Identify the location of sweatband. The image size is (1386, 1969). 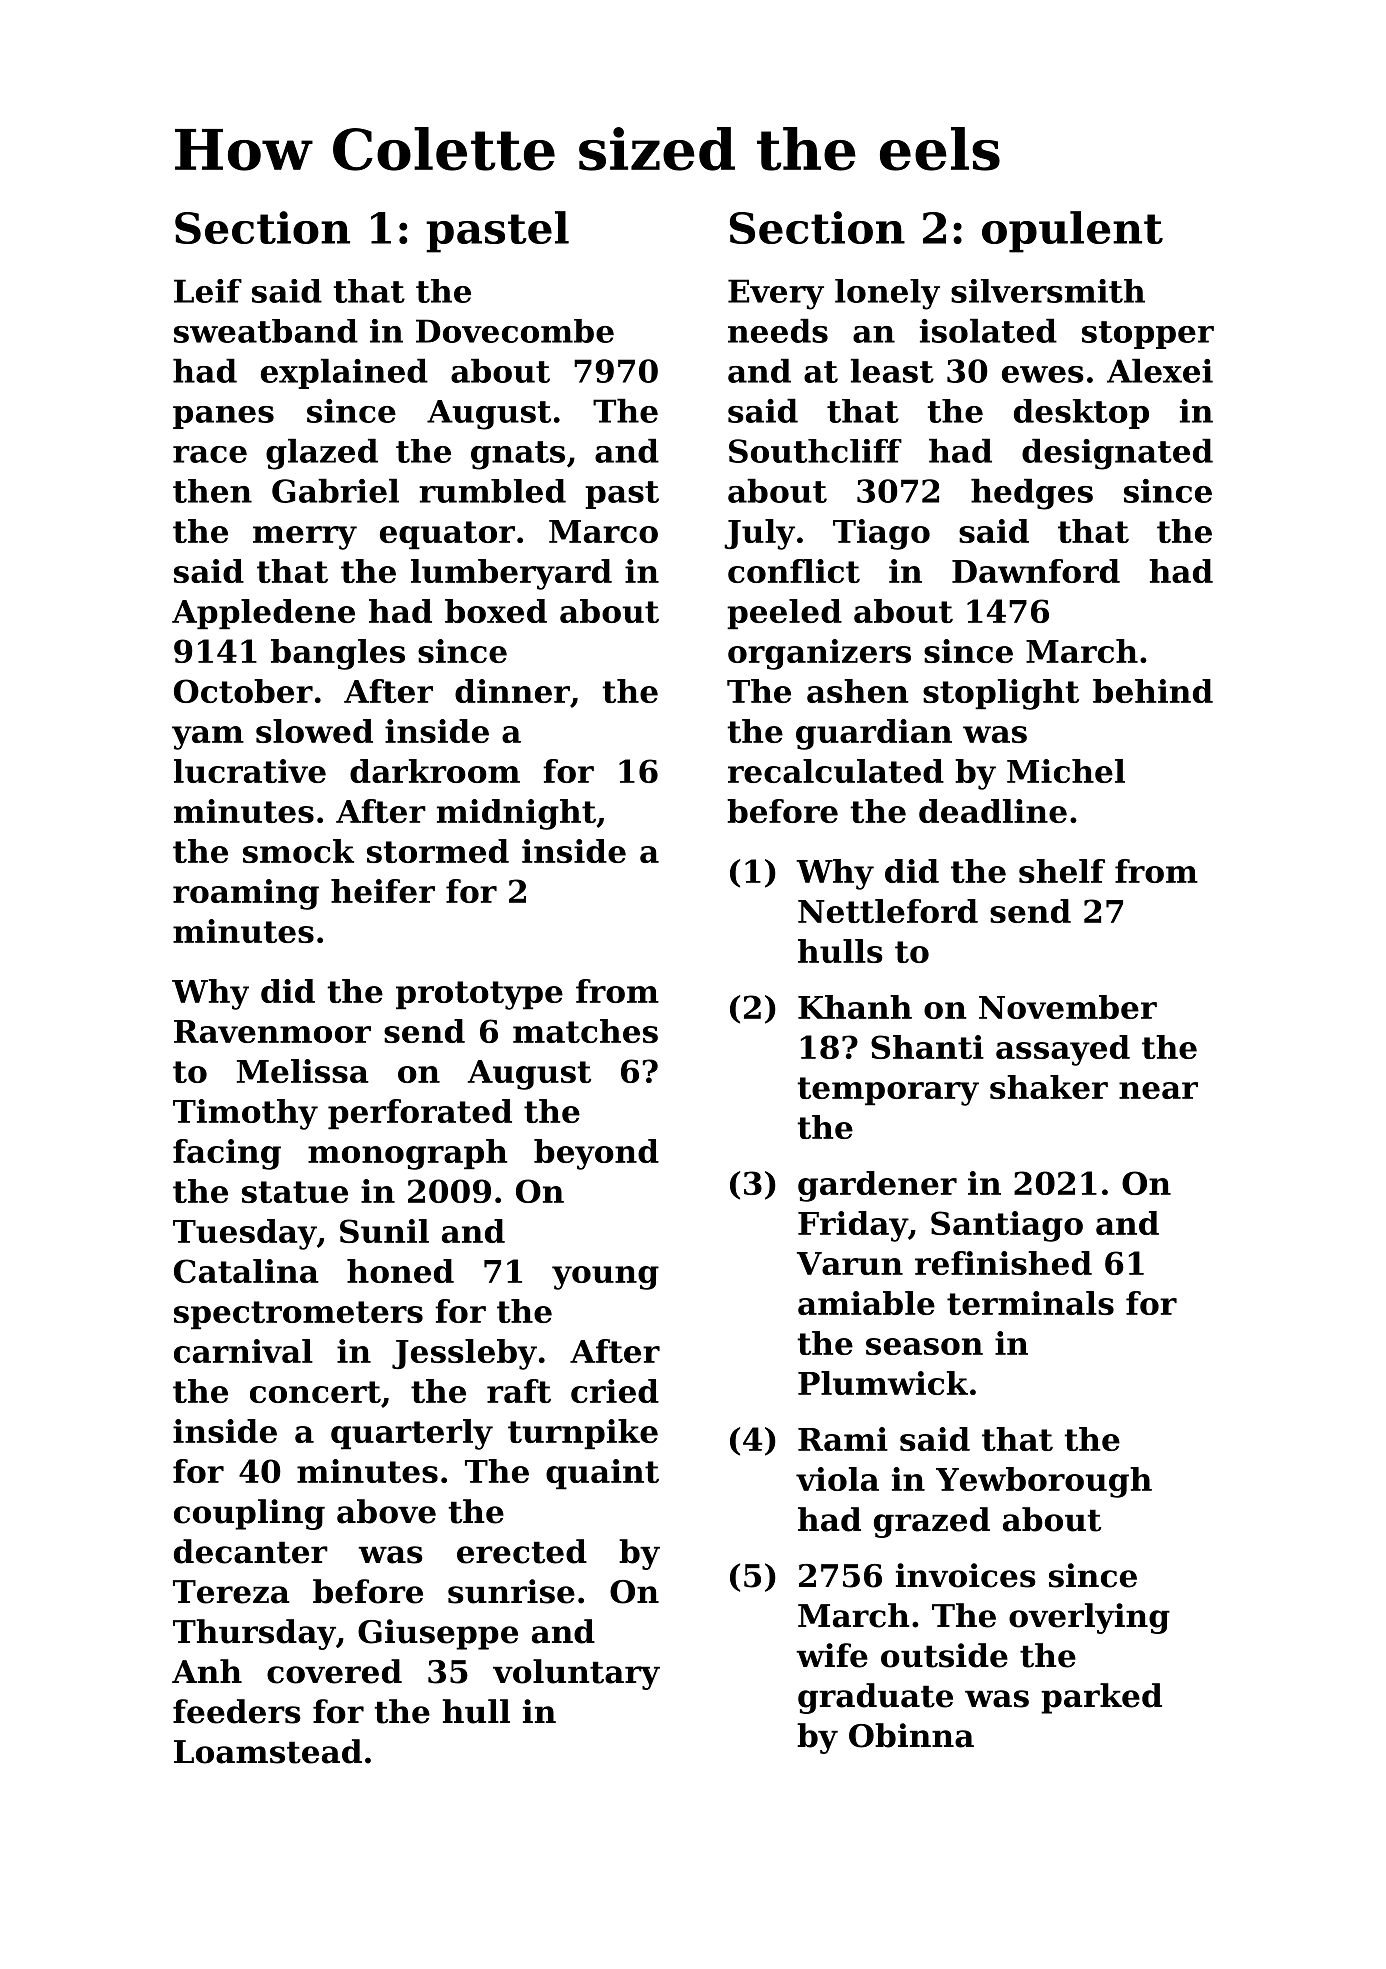
(266, 331).
